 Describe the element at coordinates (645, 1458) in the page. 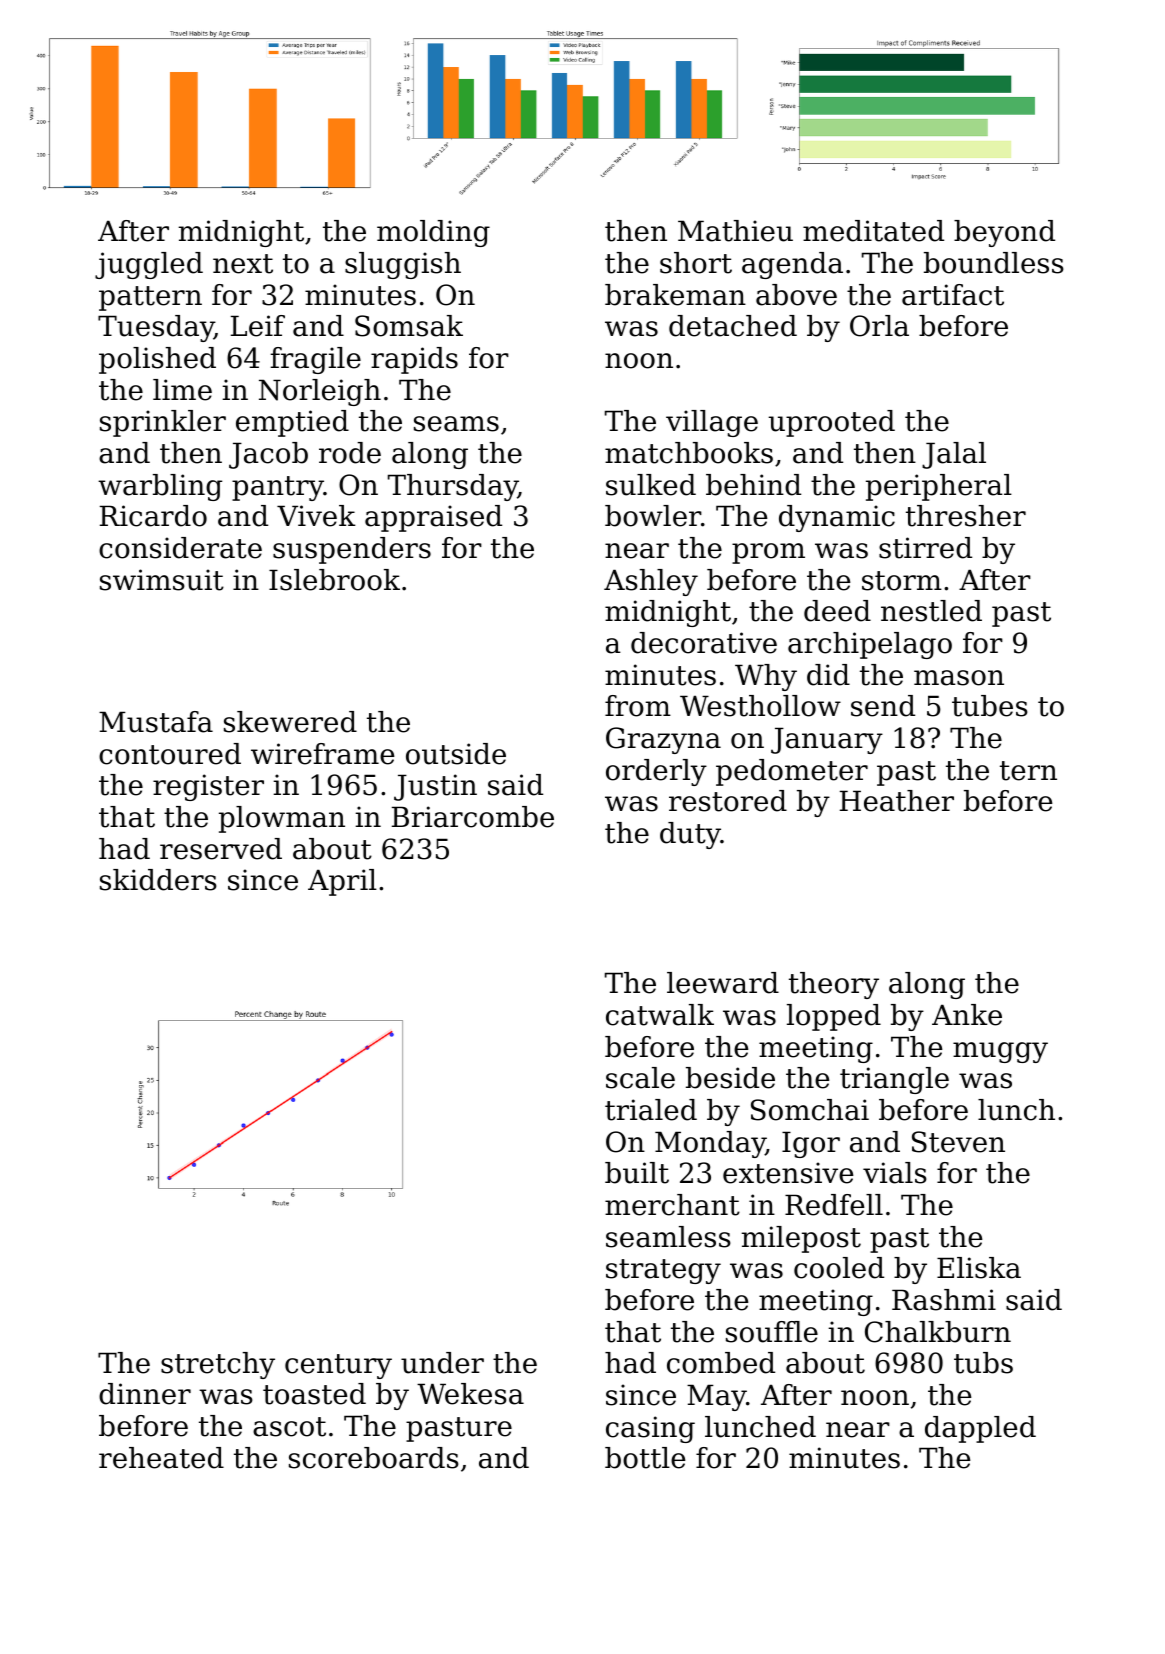

I see `bottle` at that location.
